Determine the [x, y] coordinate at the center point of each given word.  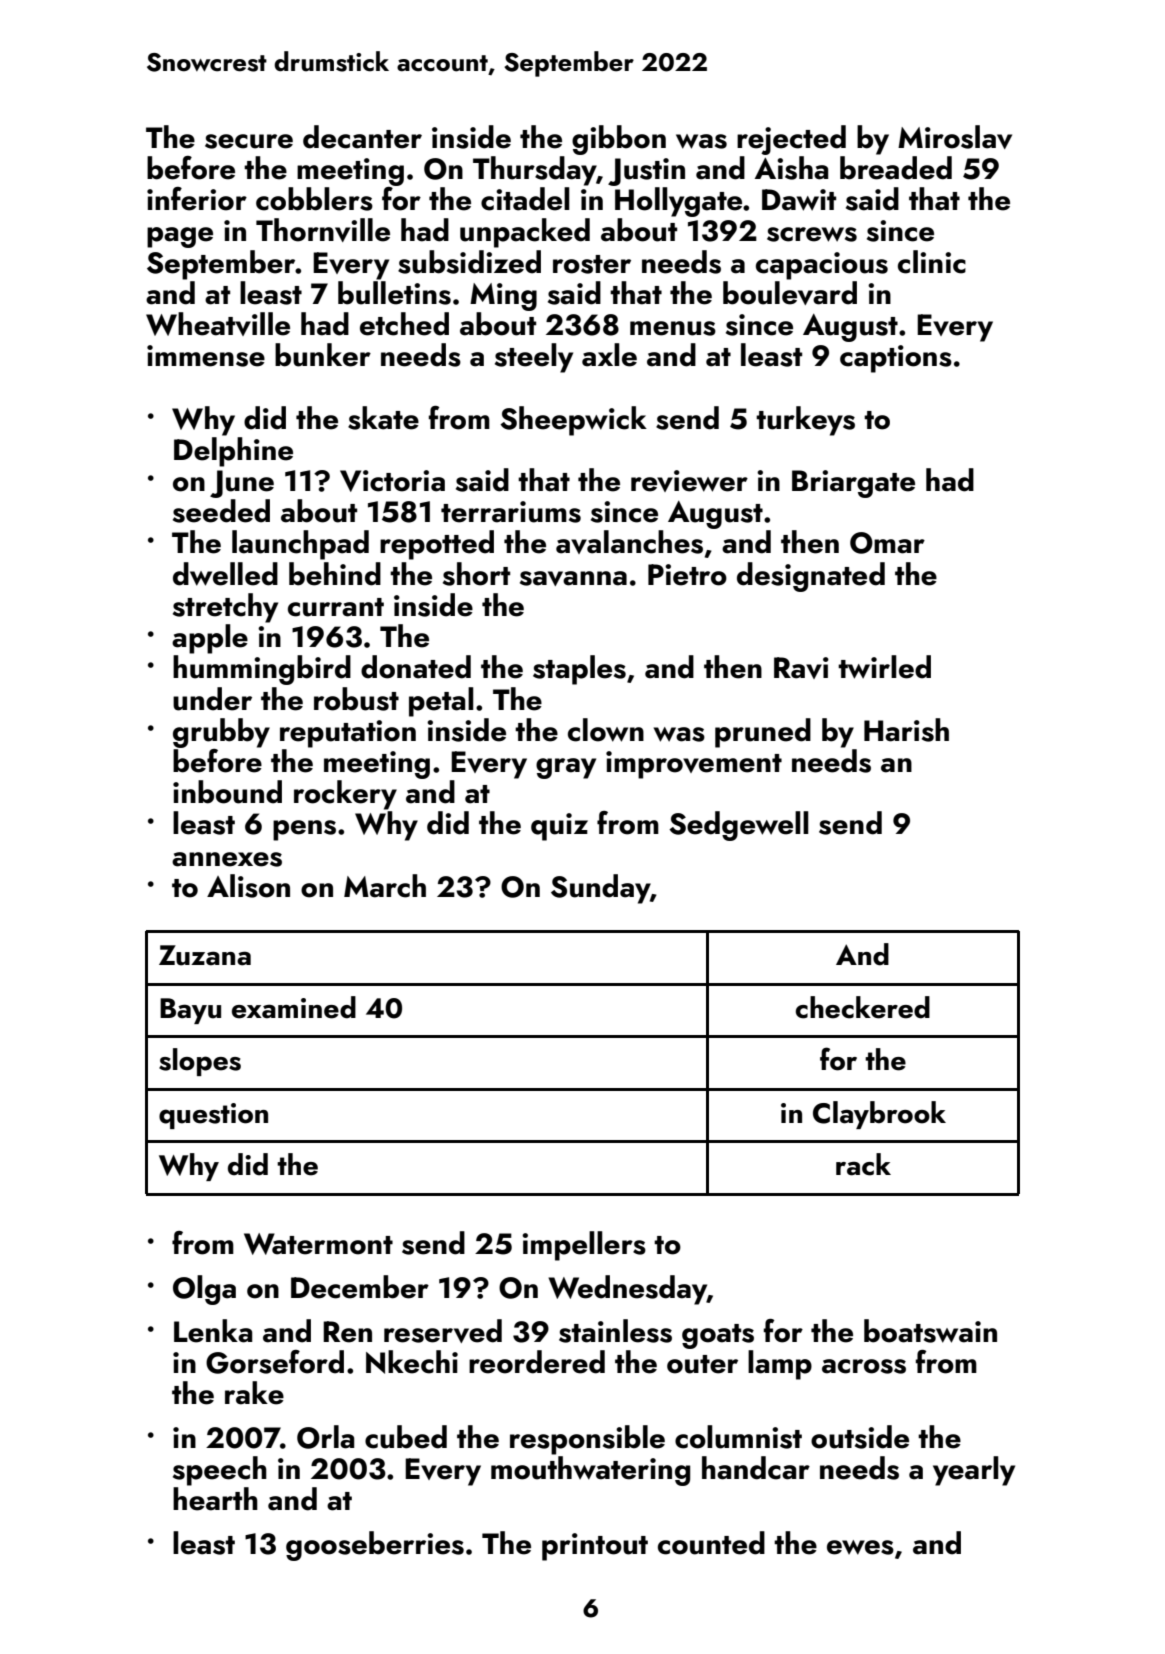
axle [609, 355]
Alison [248, 886]
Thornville [323, 230]
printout [595, 1547]
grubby [221, 733]
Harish [906, 730]
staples [579, 670]
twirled [884, 667]
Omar [887, 543]
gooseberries [375, 1546]
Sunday [600, 889]
